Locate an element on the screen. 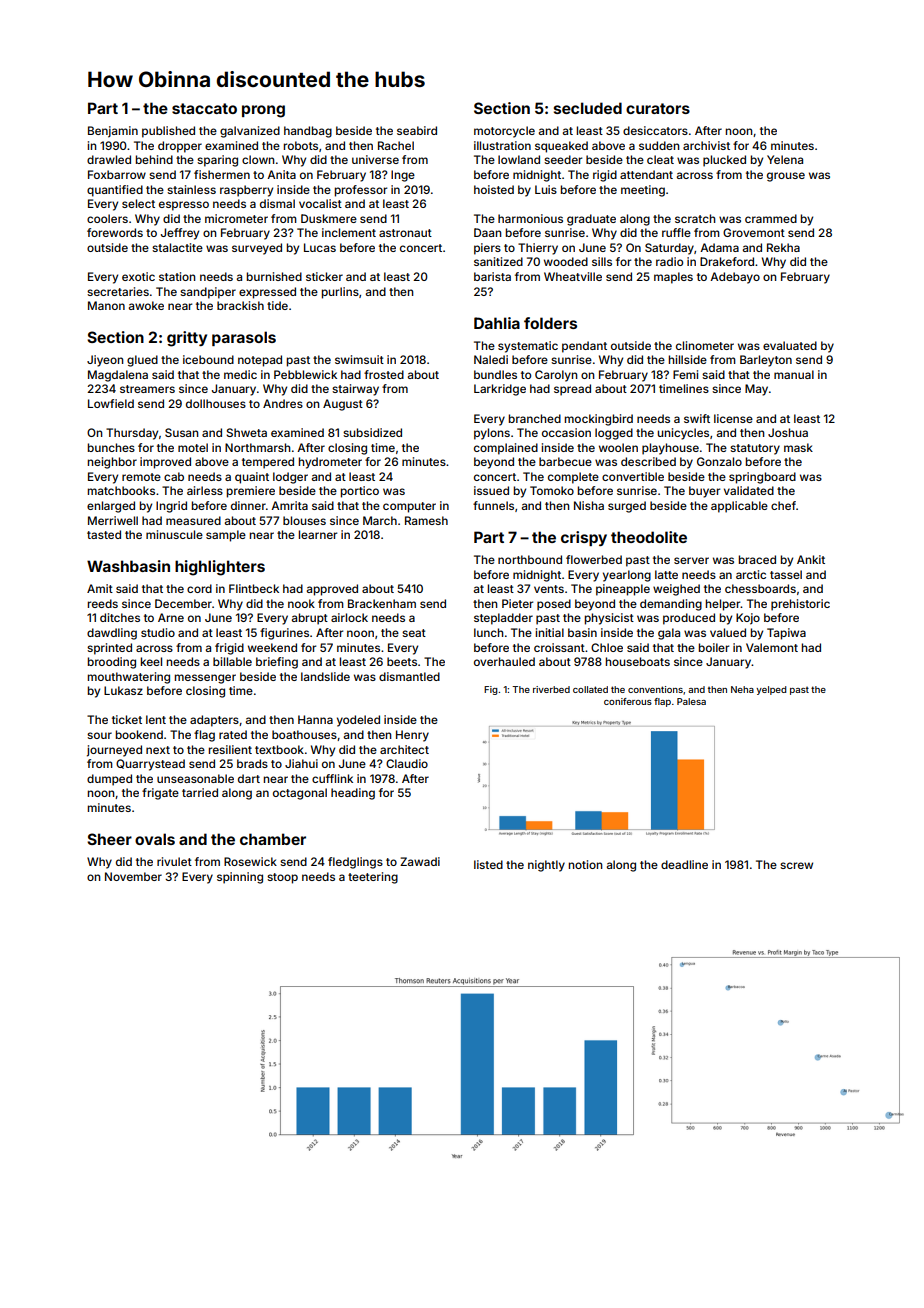 This screenshot has height=1308, width=924. illustration is located at coordinates (502, 145).
